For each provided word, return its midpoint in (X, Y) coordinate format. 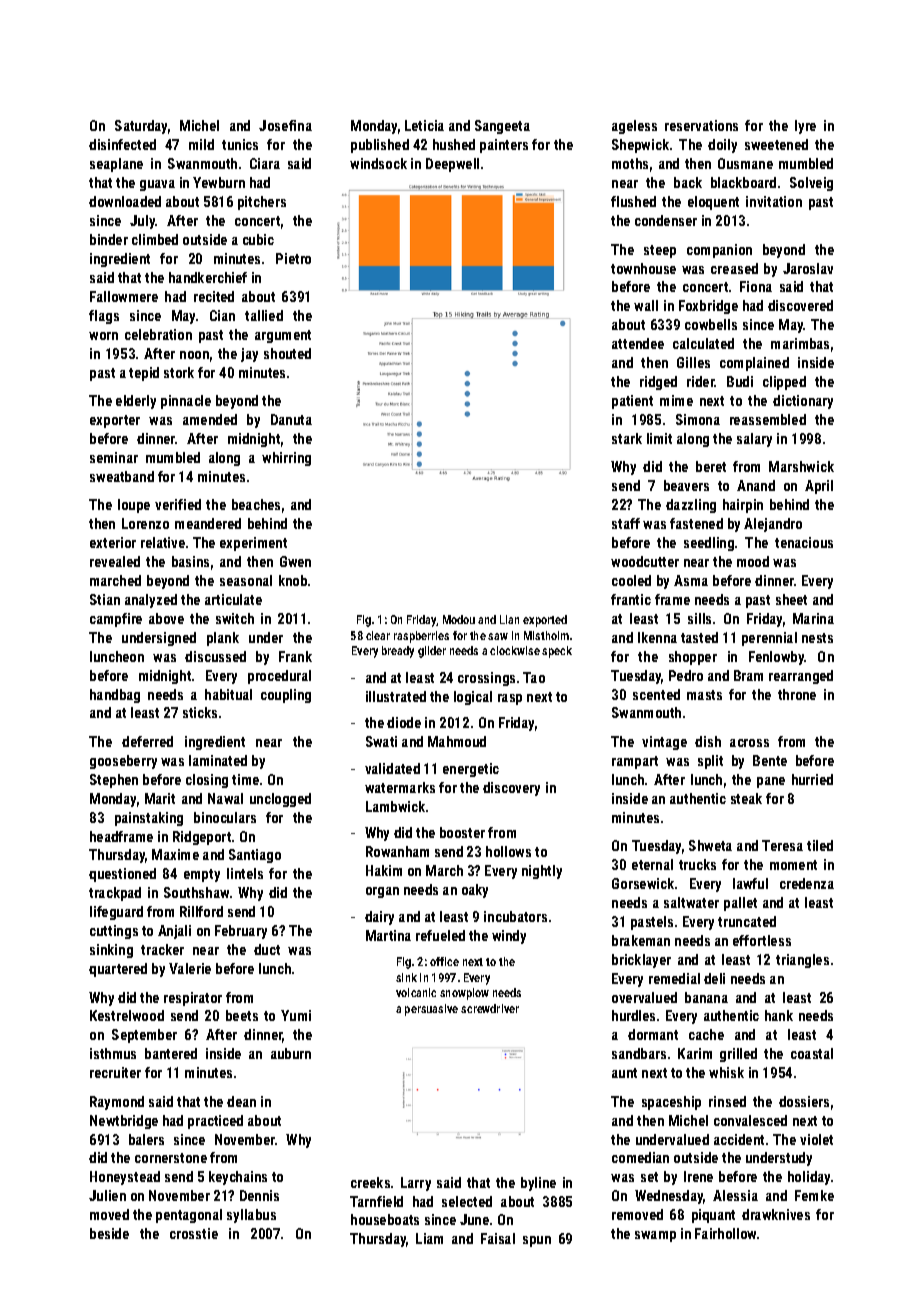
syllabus (251, 1216)
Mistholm (546, 635)
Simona (698, 419)
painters (504, 146)
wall (646, 305)
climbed (155, 239)
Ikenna (657, 637)
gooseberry (123, 762)
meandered (208, 523)
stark (627, 438)
